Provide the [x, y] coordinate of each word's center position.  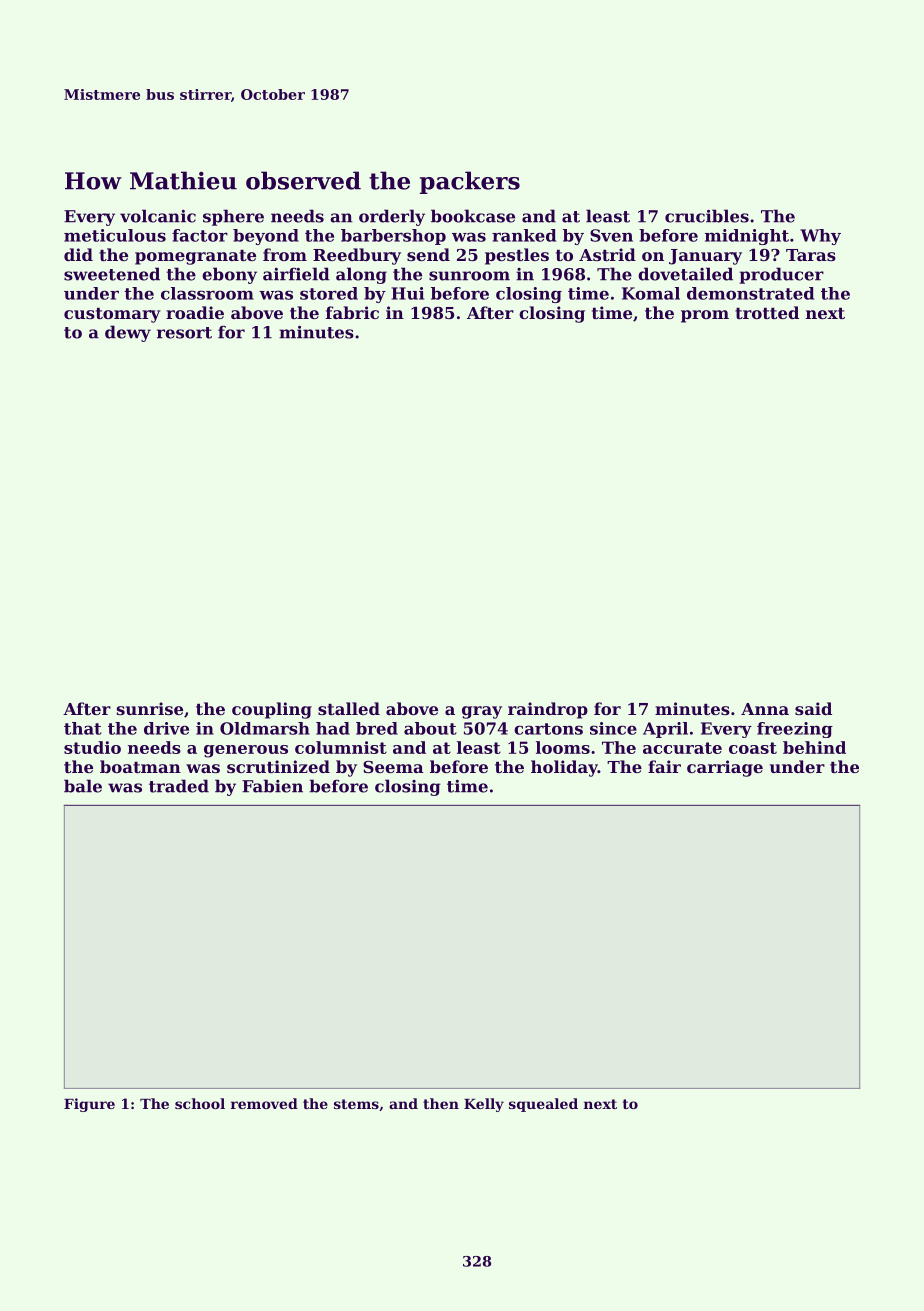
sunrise [150, 708]
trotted [767, 312]
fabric [352, 312]
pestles [517, 256]
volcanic [158, 216]
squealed [543, 1105]
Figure [89, 1105]
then [441, 1103]
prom [705, 316]
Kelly [484, 1105]
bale [83, 786]
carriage [725, 768]
